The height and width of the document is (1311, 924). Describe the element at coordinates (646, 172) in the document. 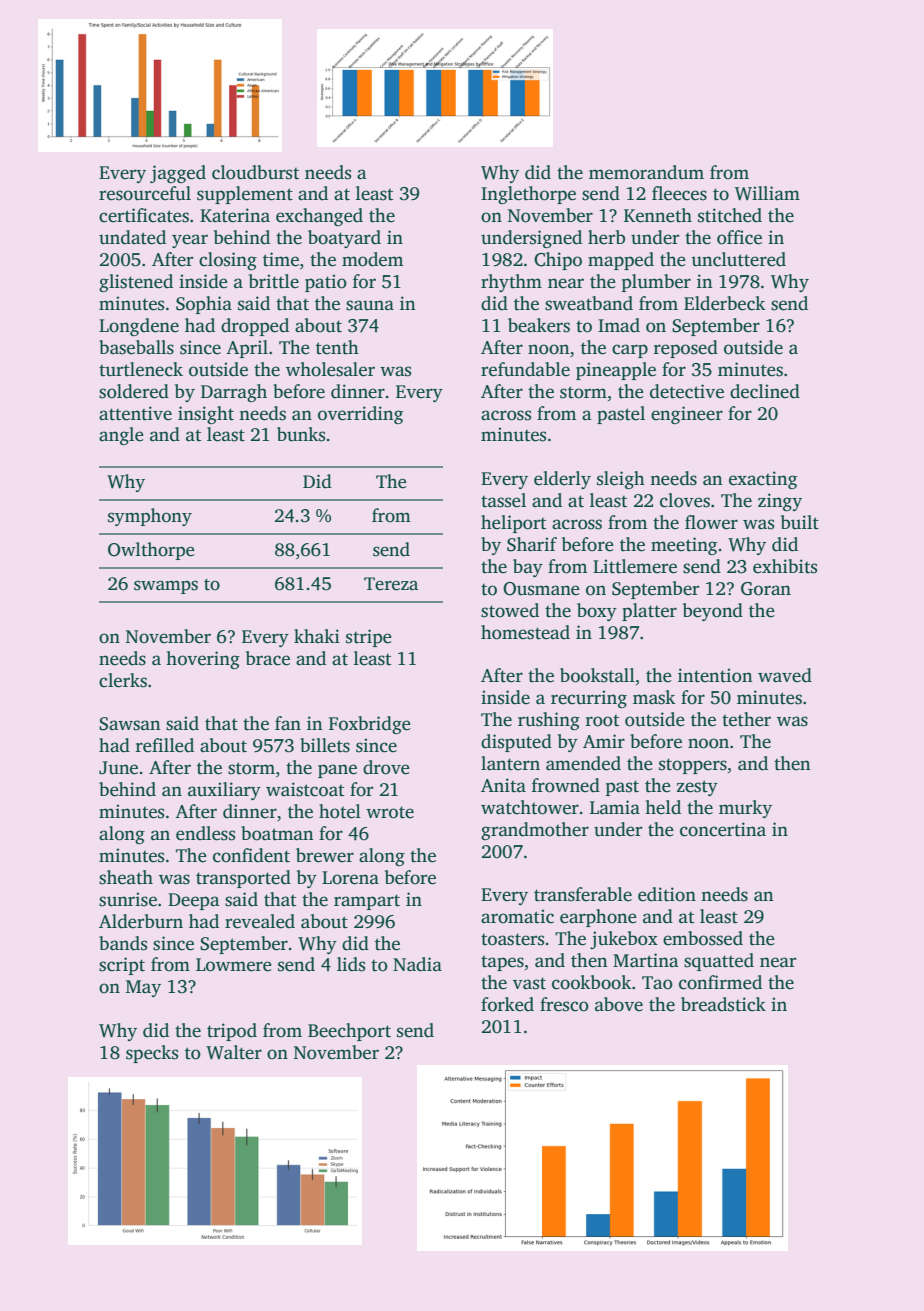

I see `memorandum` at that location.
